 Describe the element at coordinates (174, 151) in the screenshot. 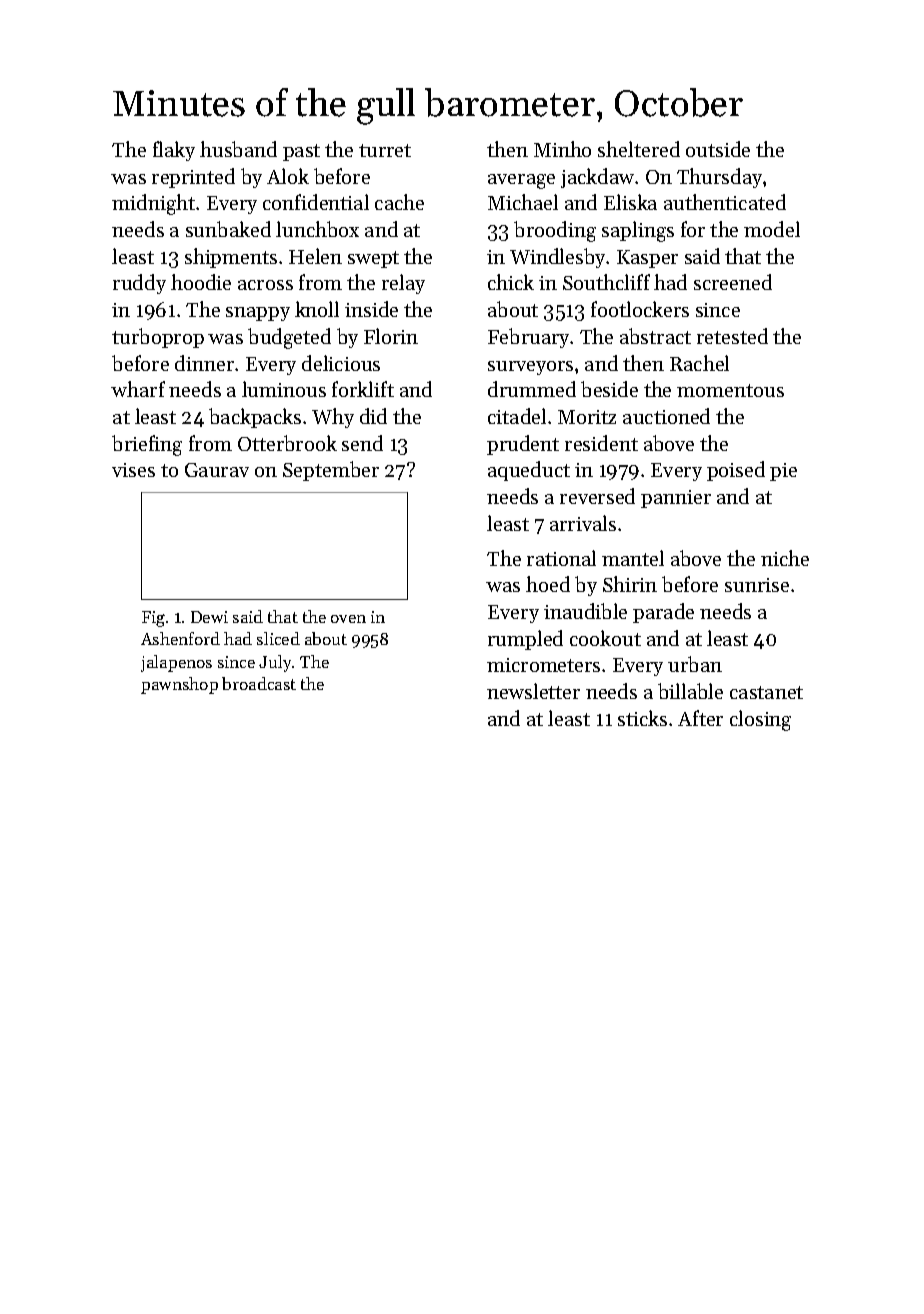

I see `flaky` at that location.
